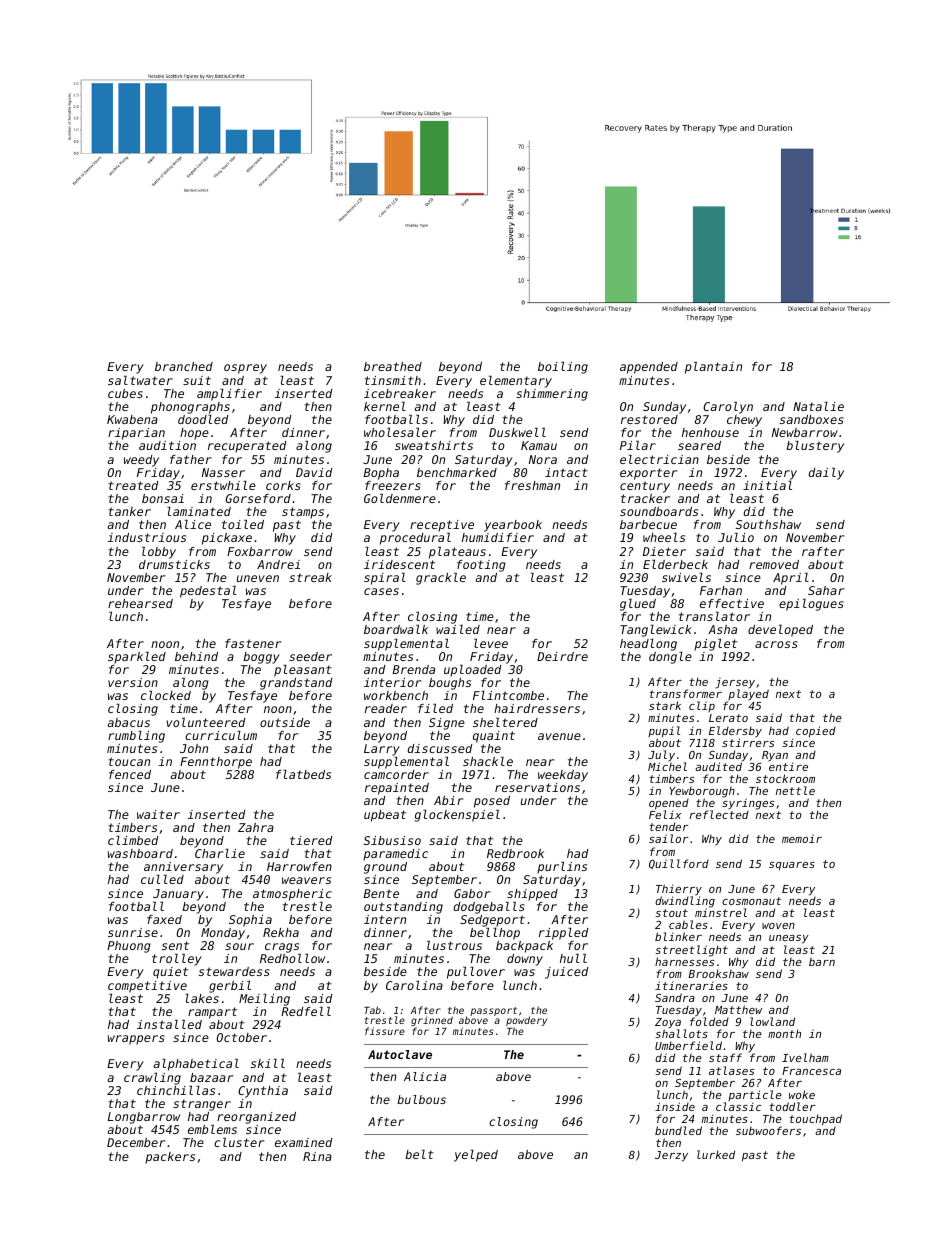  What do you see at coordinates (184, 366) in the screenshot?
I see `branched` at bounding box center [184, 366].
